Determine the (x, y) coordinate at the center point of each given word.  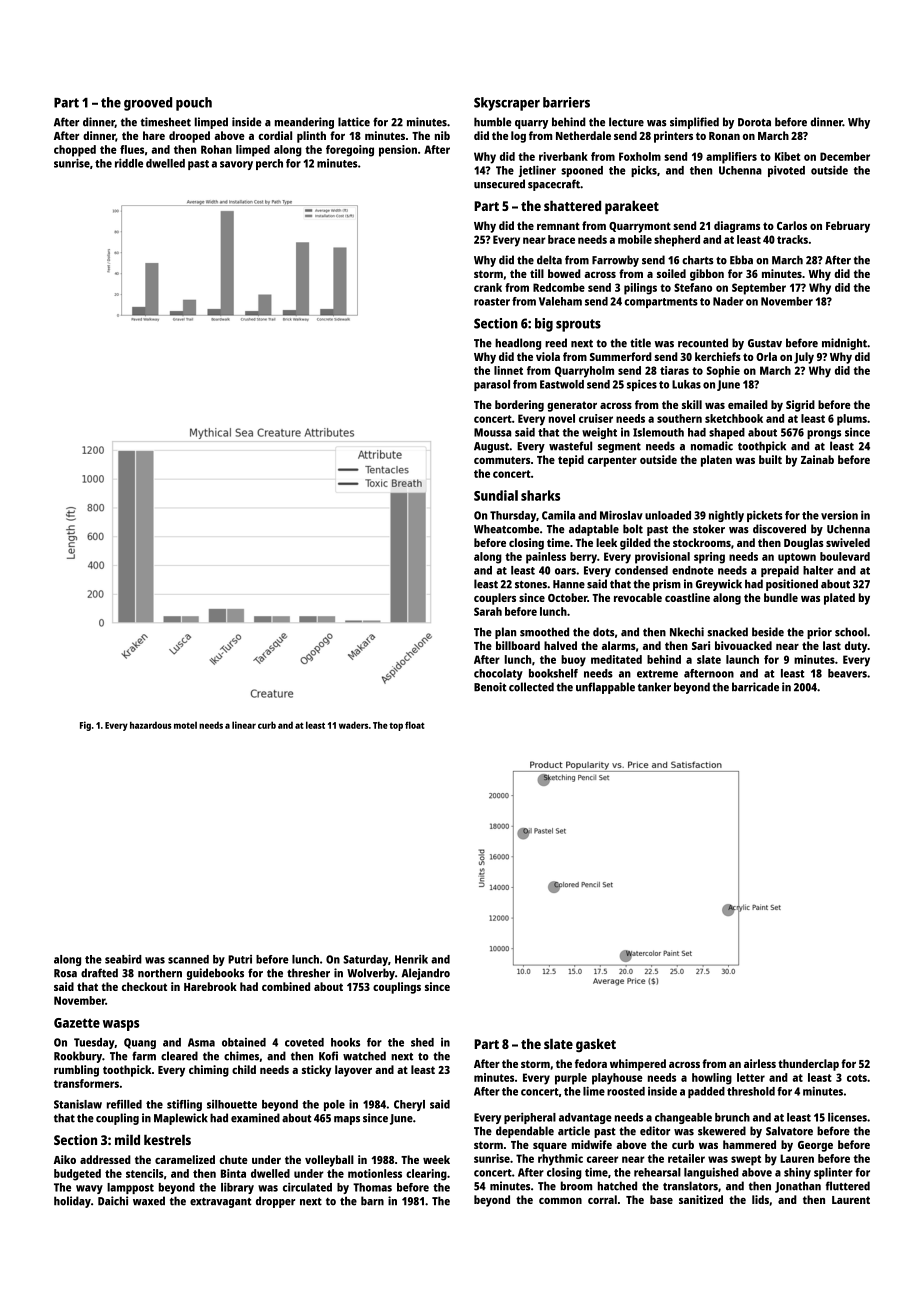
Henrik (411, 959)
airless (760, 1063)
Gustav (765, 343)
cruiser (596, 418)
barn (372, 1201)
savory (236, 165)
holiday (72, 1202)
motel (185, 725)
